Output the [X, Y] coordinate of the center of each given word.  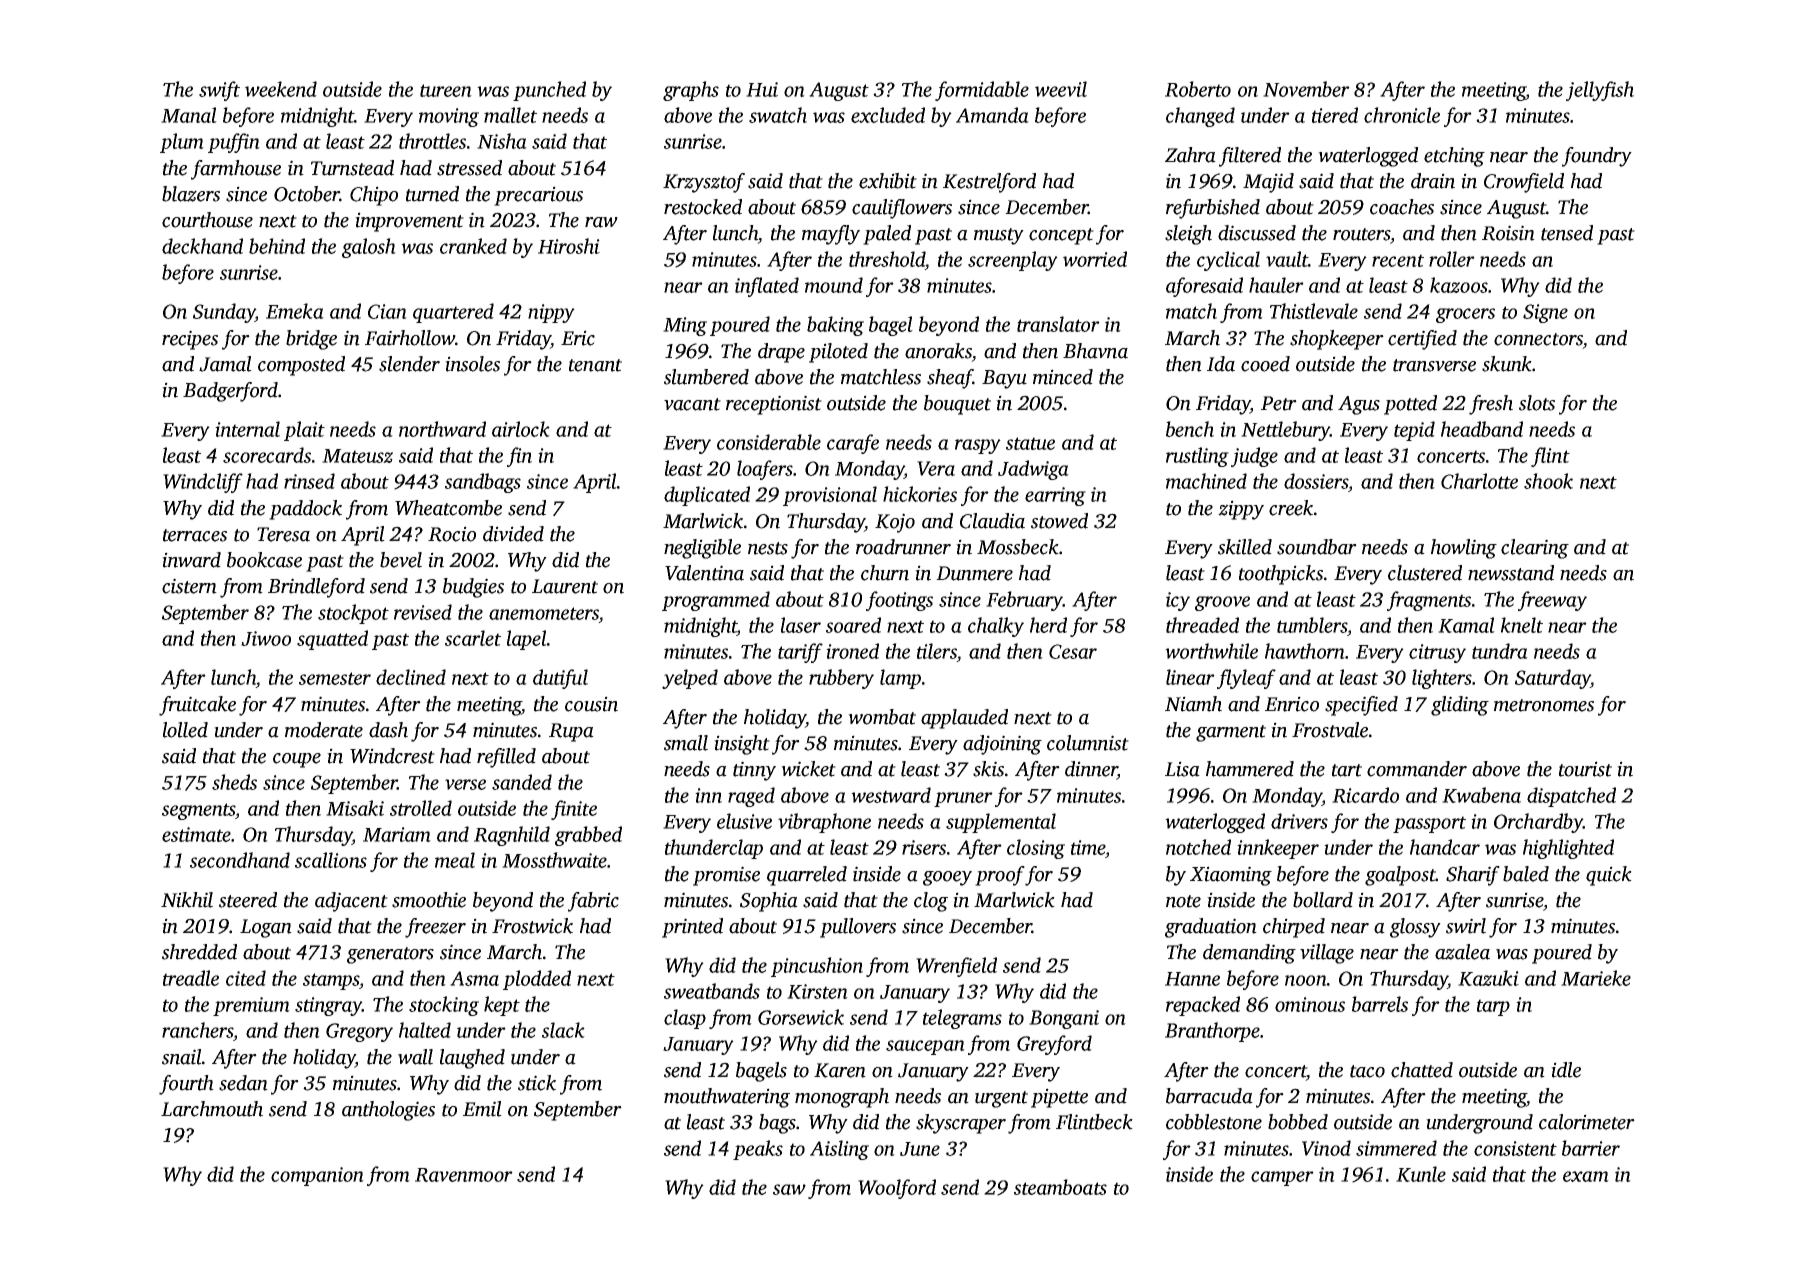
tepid [1414, 431]
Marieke [1596, 978]
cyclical [1228, 261]
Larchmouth [212, 1109]
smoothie [429, 900]
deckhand [202, 246]
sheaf [950, 379]
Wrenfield [956, 967]
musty [999, 236]
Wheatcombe [448, 508]
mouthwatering [727, 1098]
